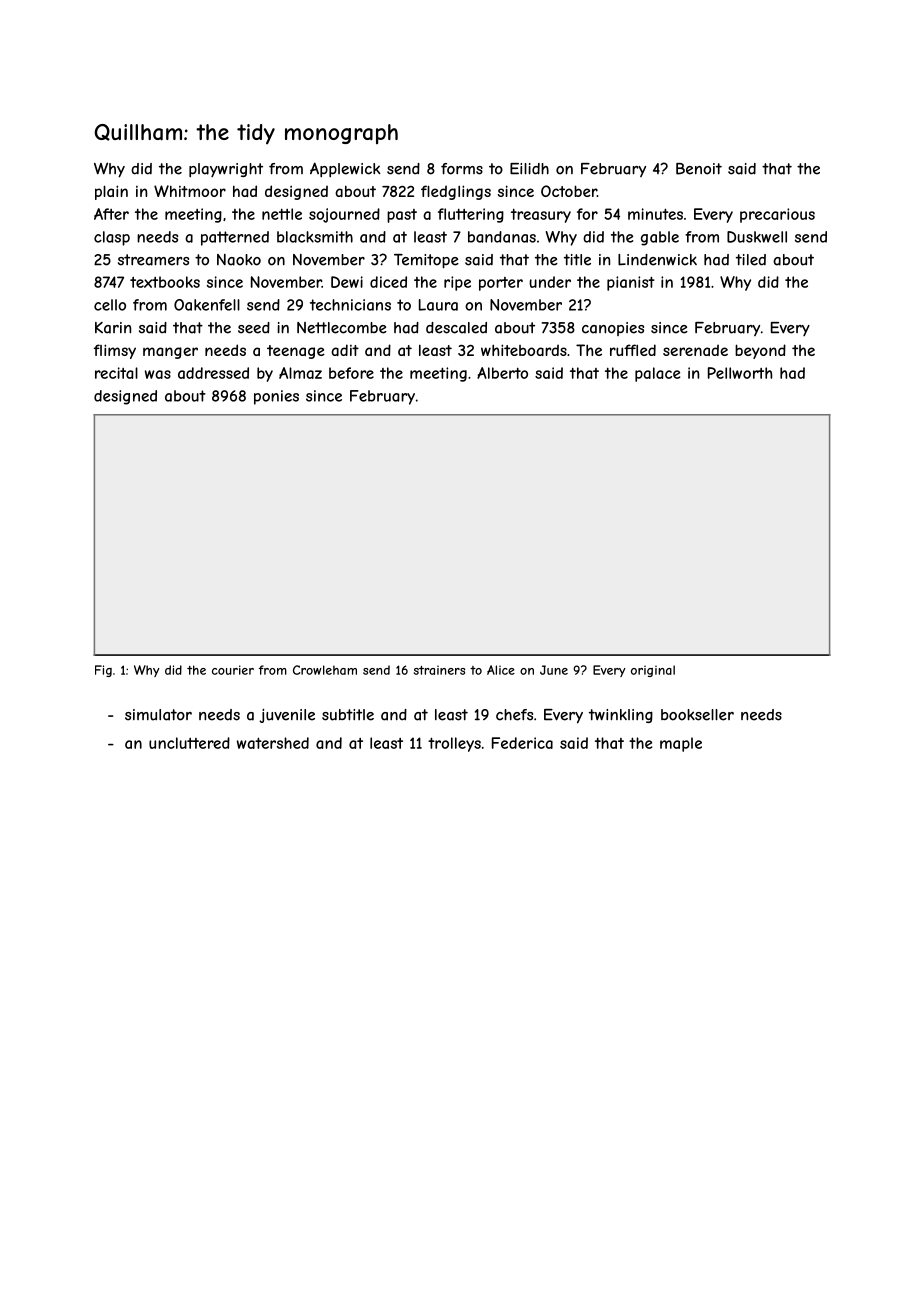 Image resolution: width=924 pixels, height=1308 pixels. What do you see at coordinates (189, 743) in the screenshot?
I see `uncluttered` at bounding box center [189, 743].
